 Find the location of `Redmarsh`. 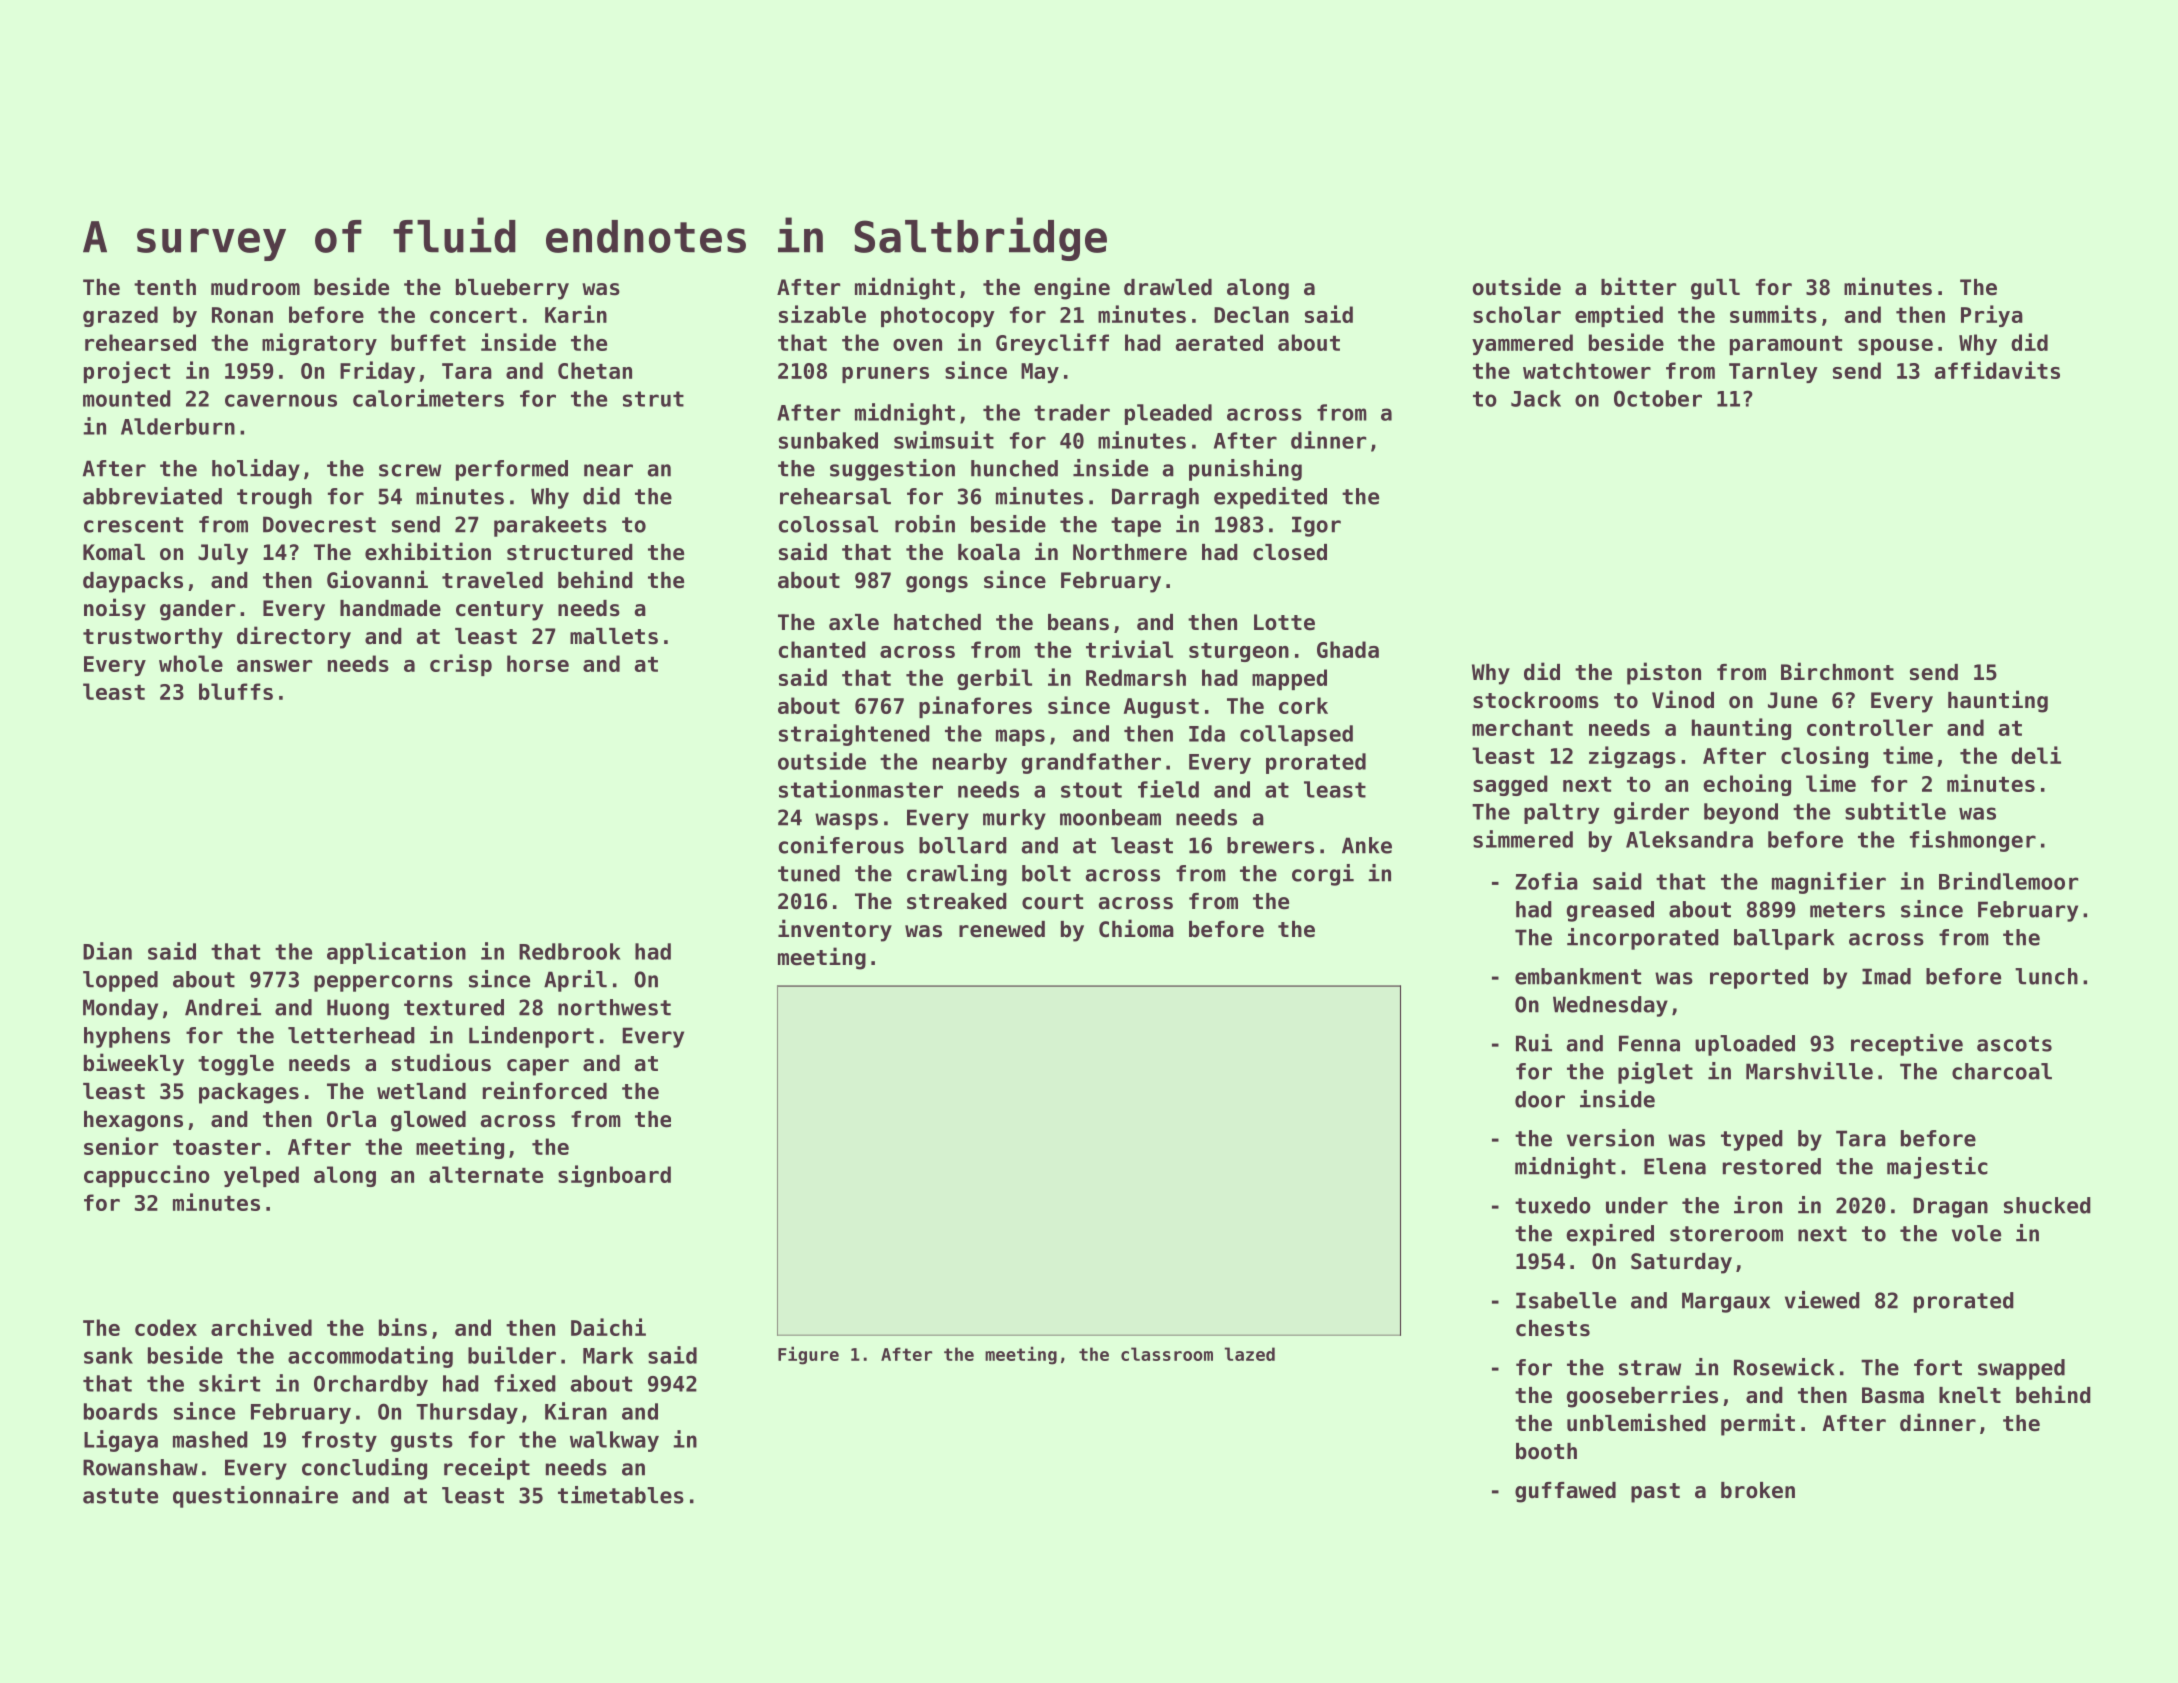

Redmarsh is located at coordinates (1136, 677).
